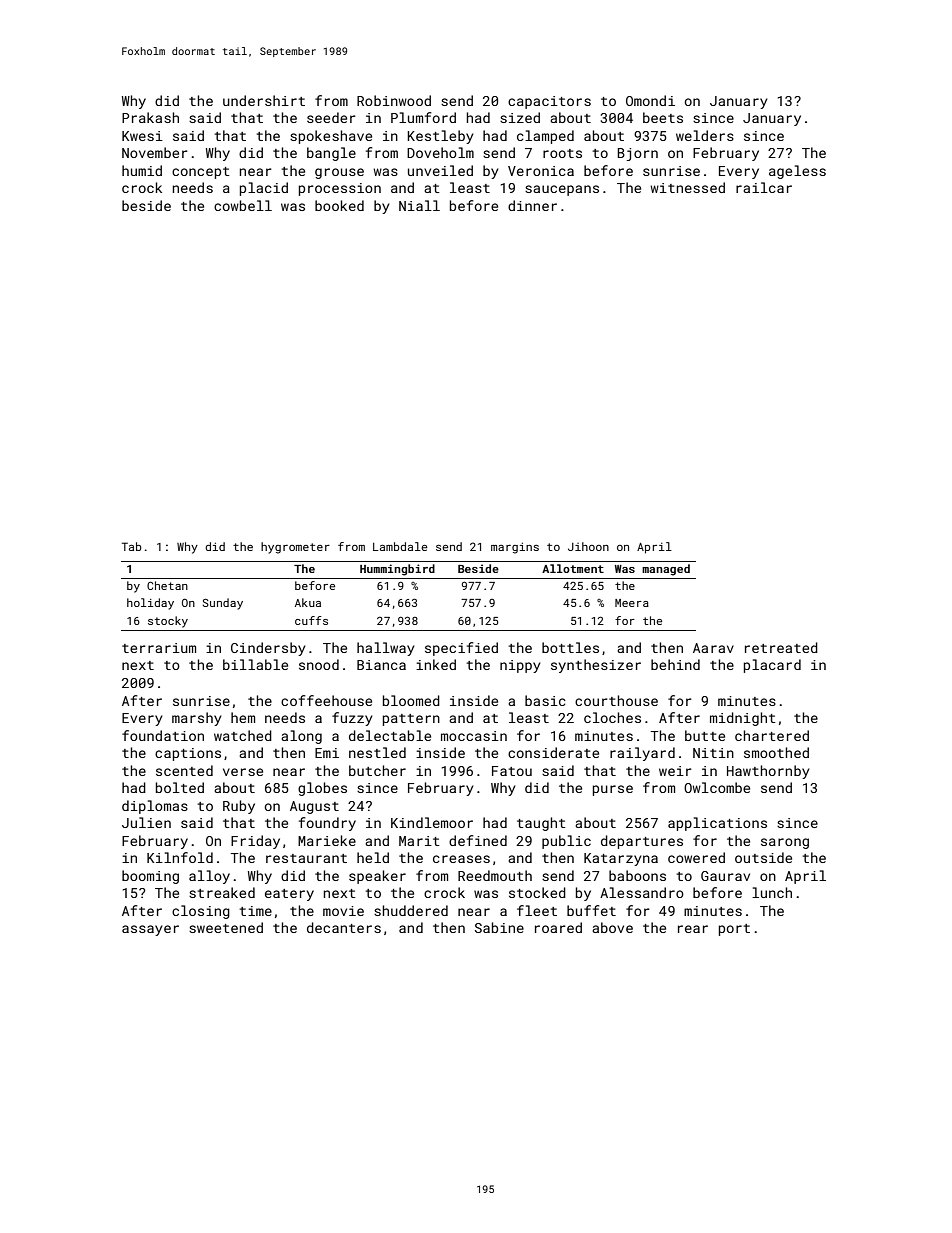 The width and height of the image is (952, 1233). Describe the element at coordinates (419, 205) in the image. I see `Niall` at that location.
